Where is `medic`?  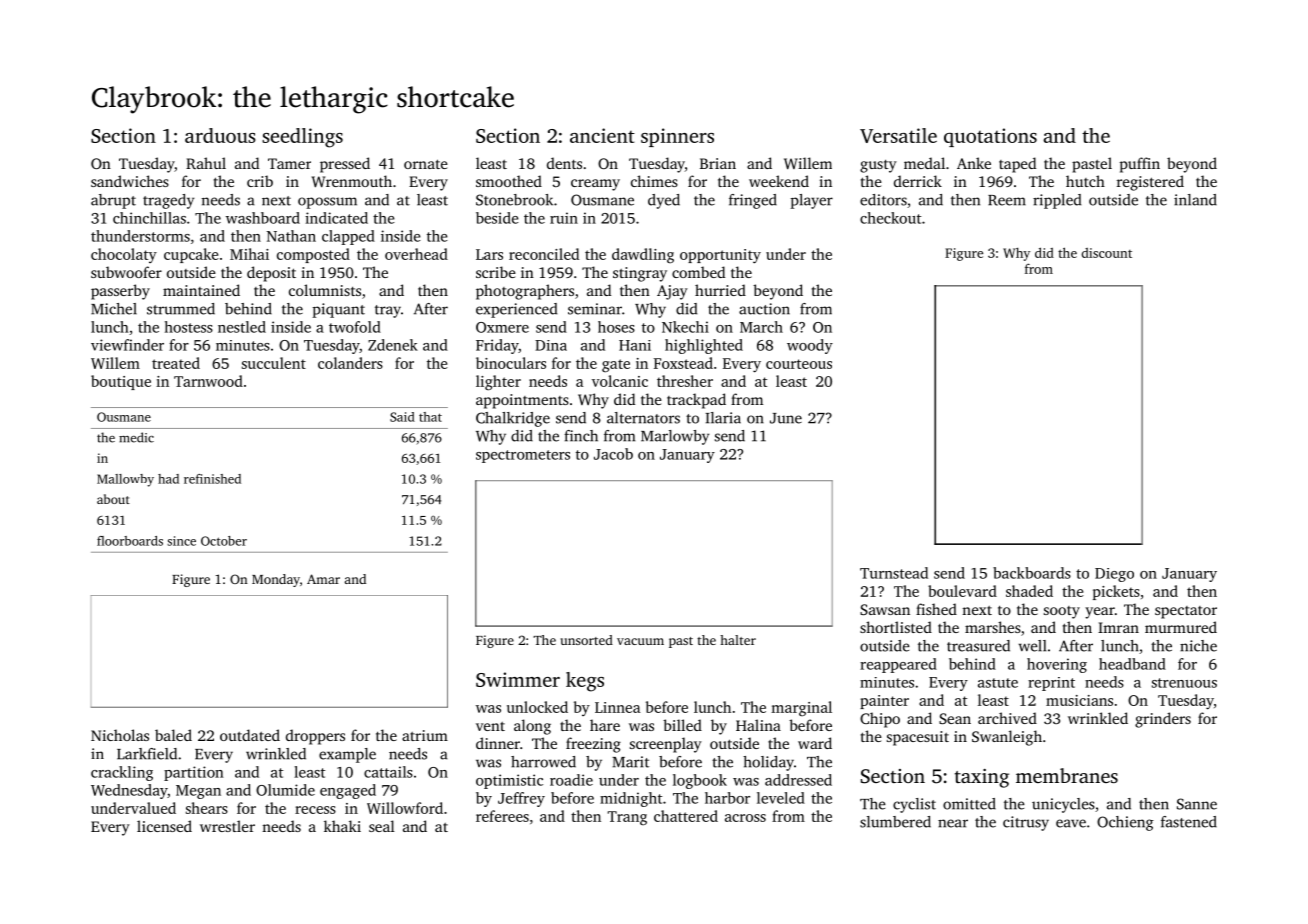
medic is located at coordinates (136, 437).
